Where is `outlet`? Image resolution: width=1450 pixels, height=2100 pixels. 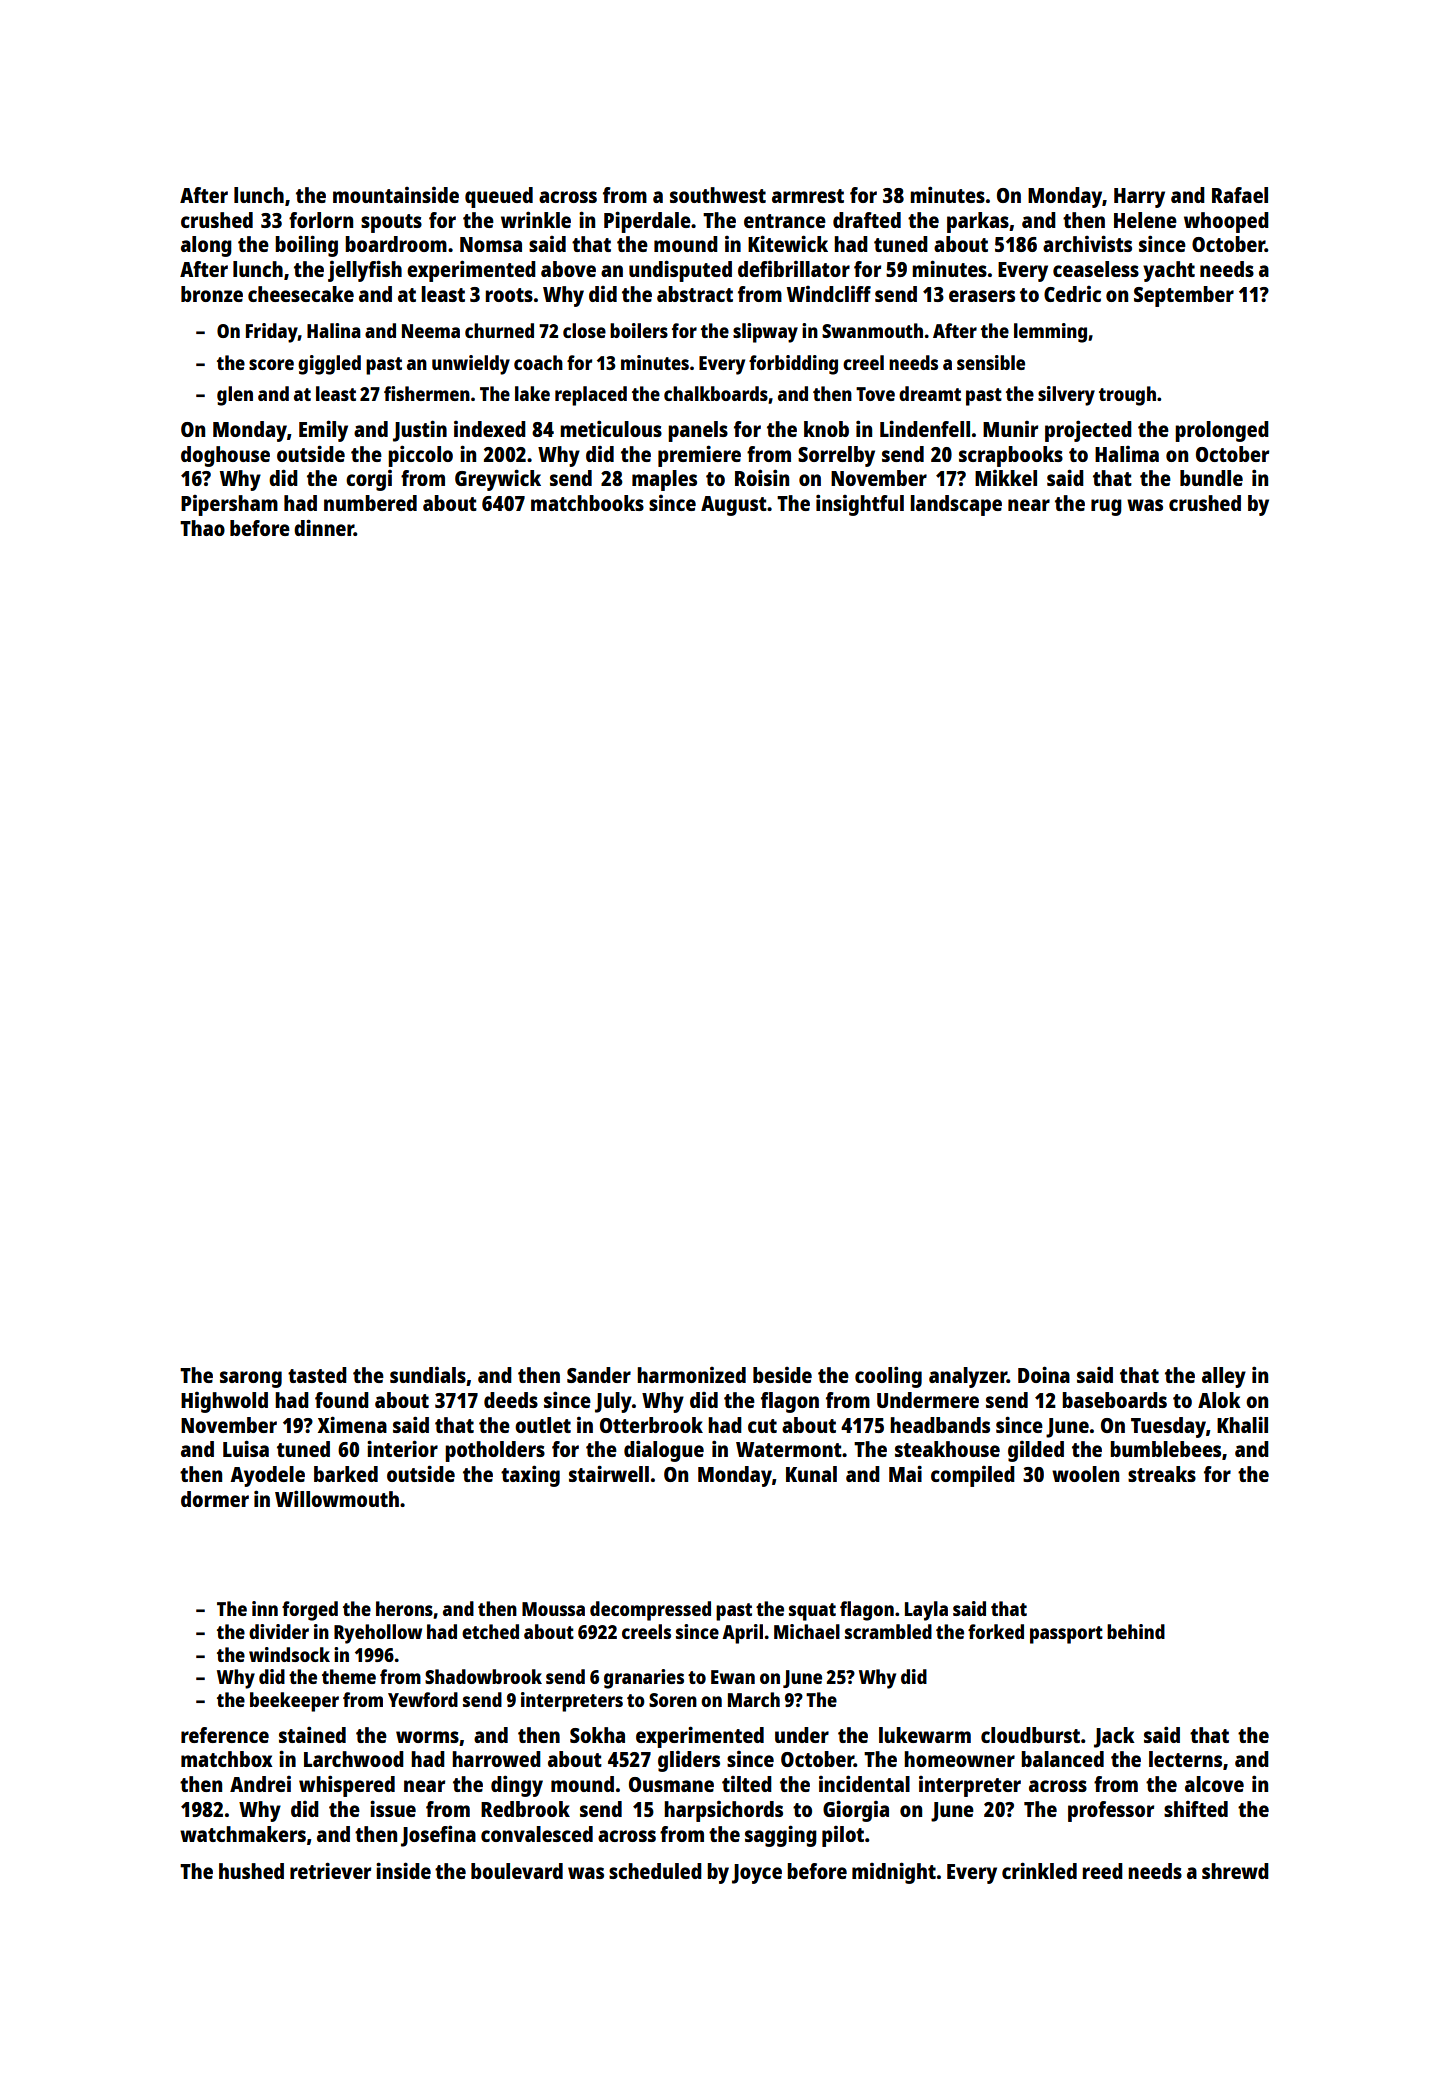
outlet is located at coordinates (543, 1425).
